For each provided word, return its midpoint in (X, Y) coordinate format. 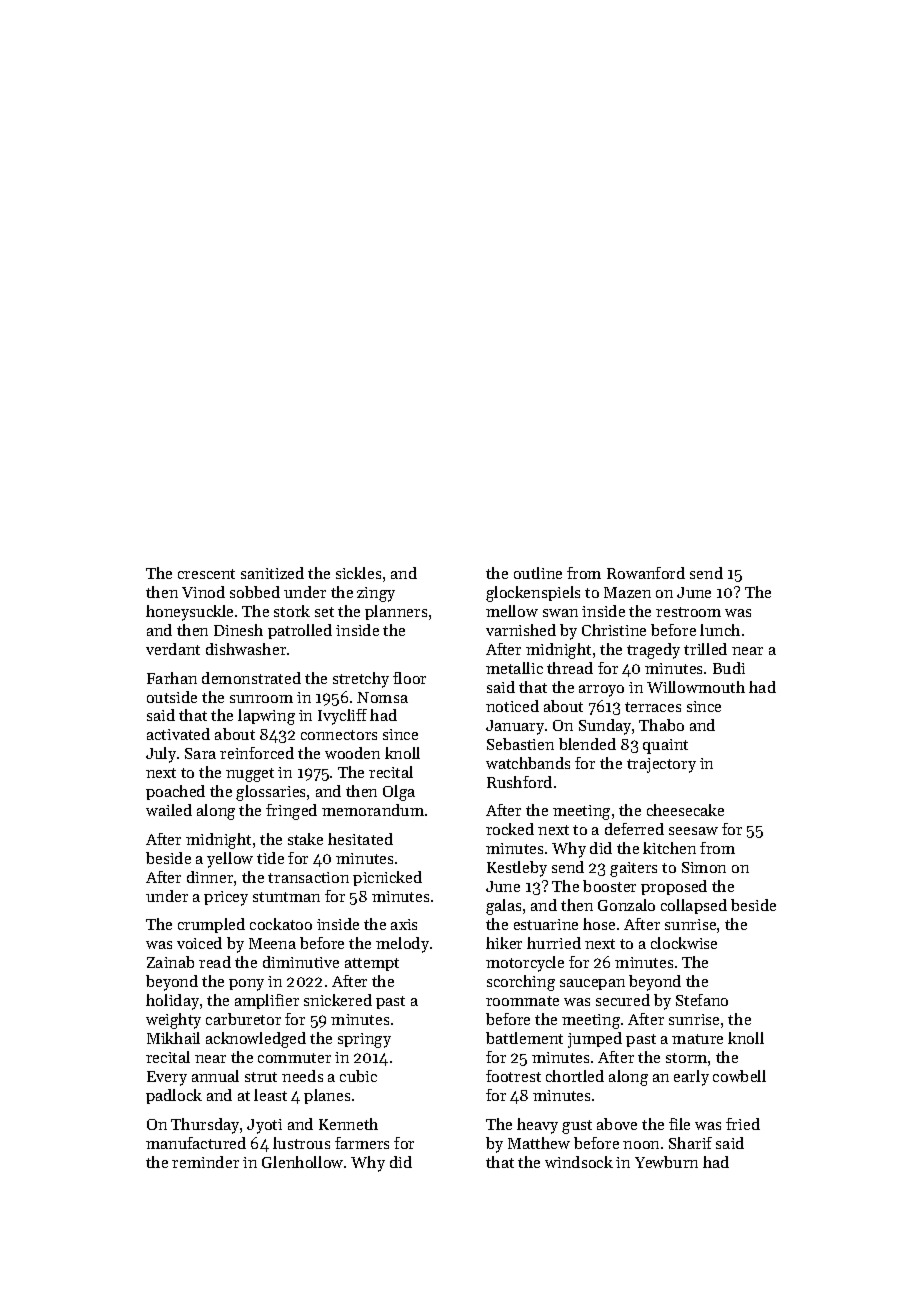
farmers (362, 1143)
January (515, 727)
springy (364, 1040)
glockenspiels (533, 594)
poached (175, 792)
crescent (206, 574)
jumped (595, 1040)
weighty (173, 1021)
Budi (729, 668)
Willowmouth (696, 687)
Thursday (205, 1126)
